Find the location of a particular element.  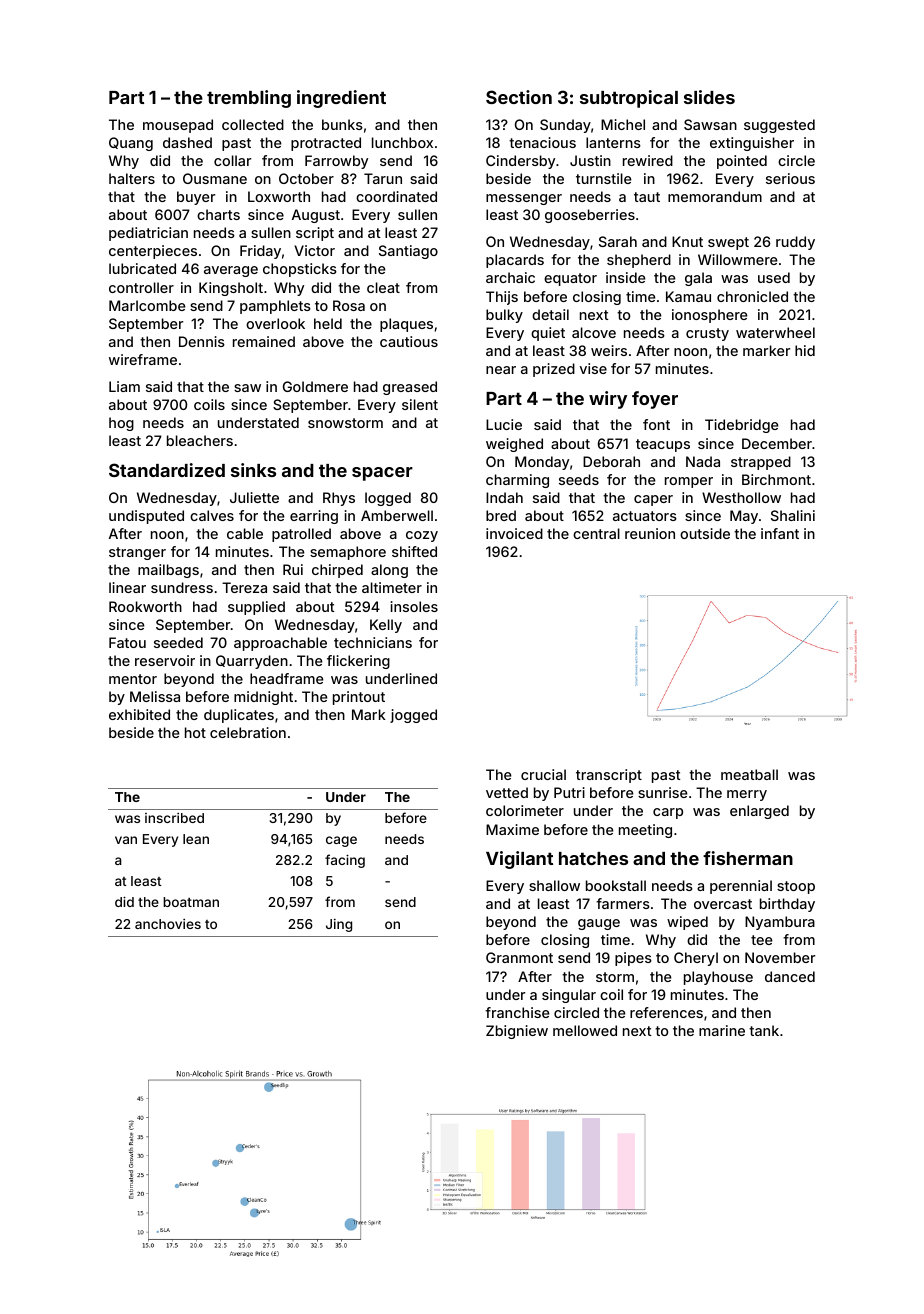

Section is located at coordinates (519, 97).
